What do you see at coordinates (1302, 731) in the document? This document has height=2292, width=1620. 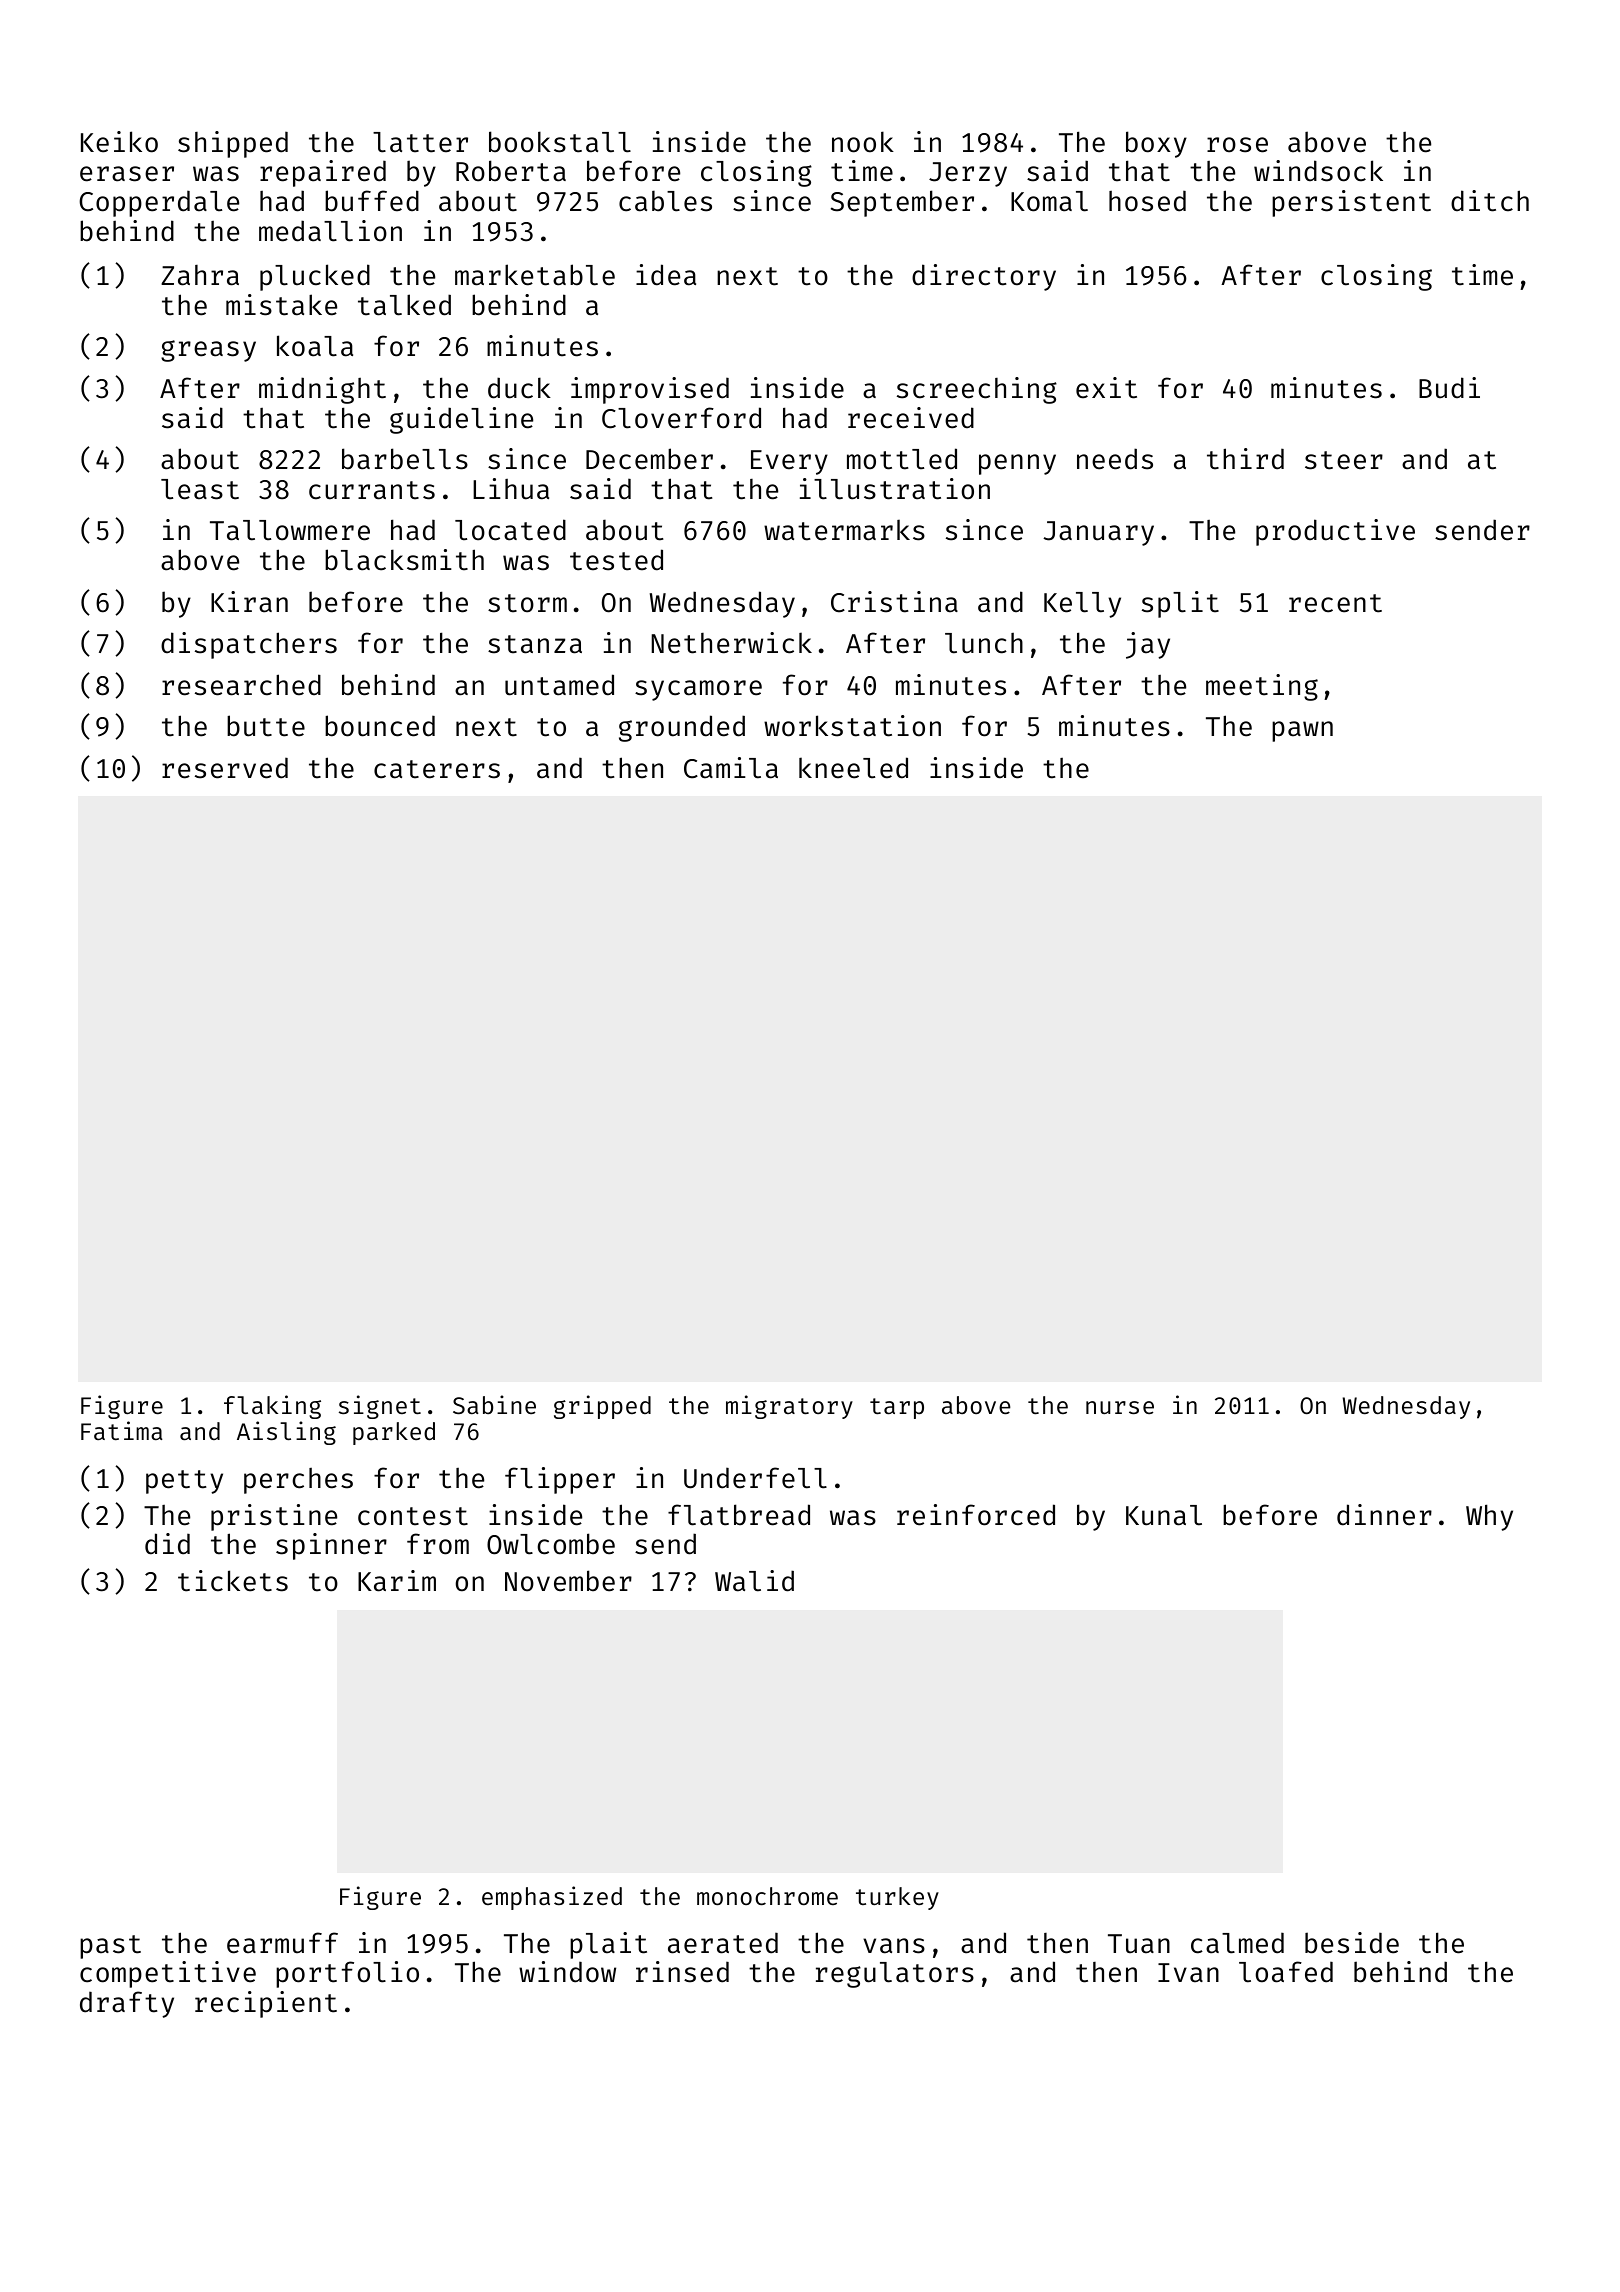 I see `pawn` at bounding box center [1302, 731].
